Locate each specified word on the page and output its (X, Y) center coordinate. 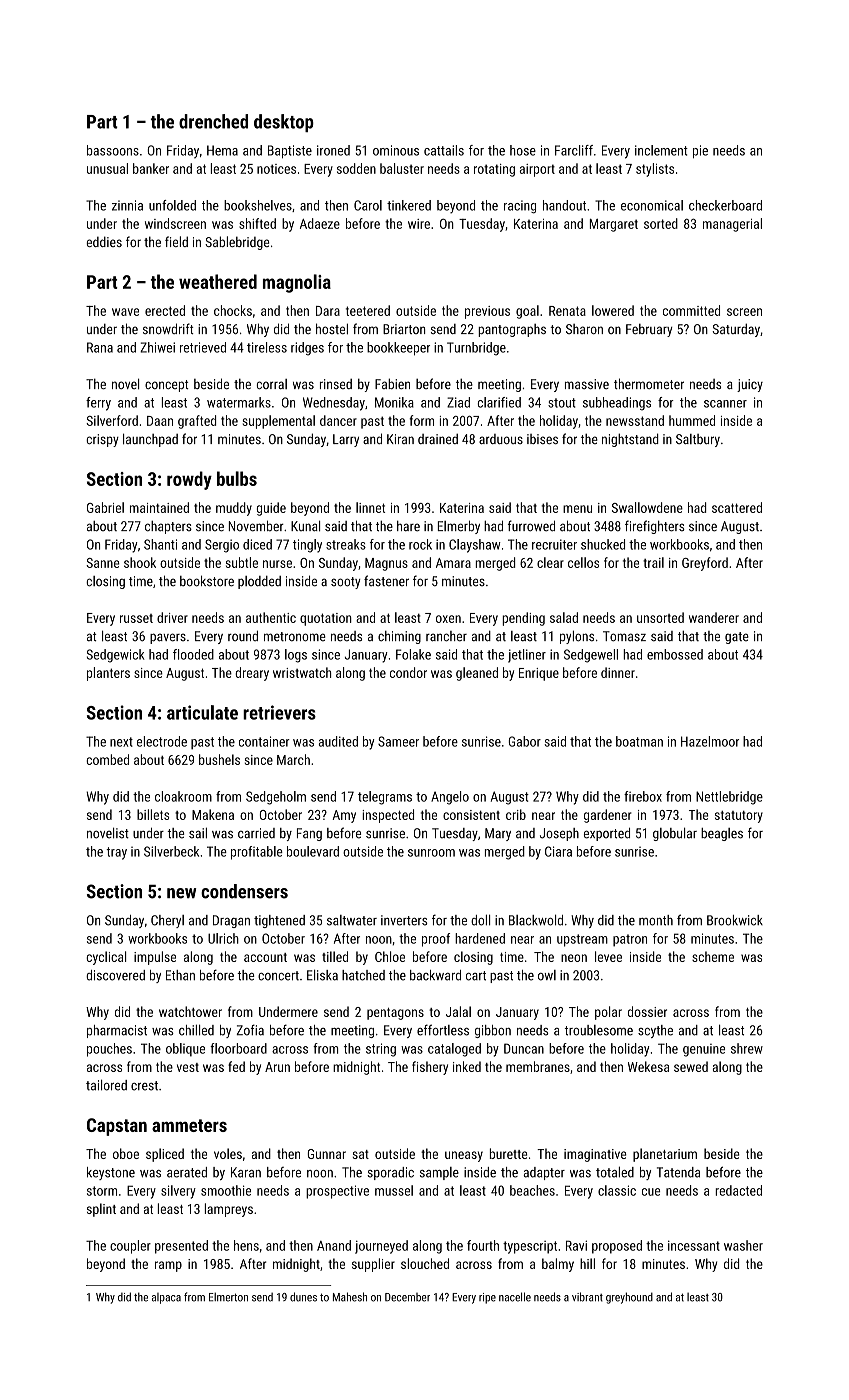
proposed (617, 1247)
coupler (130, 1247)
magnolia (297, 283)
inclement (661, 150)
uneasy (464, 1156)
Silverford (112, 420)
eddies (104, 241)
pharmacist (117, 1031)
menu (577, 509)
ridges (307, 349)
